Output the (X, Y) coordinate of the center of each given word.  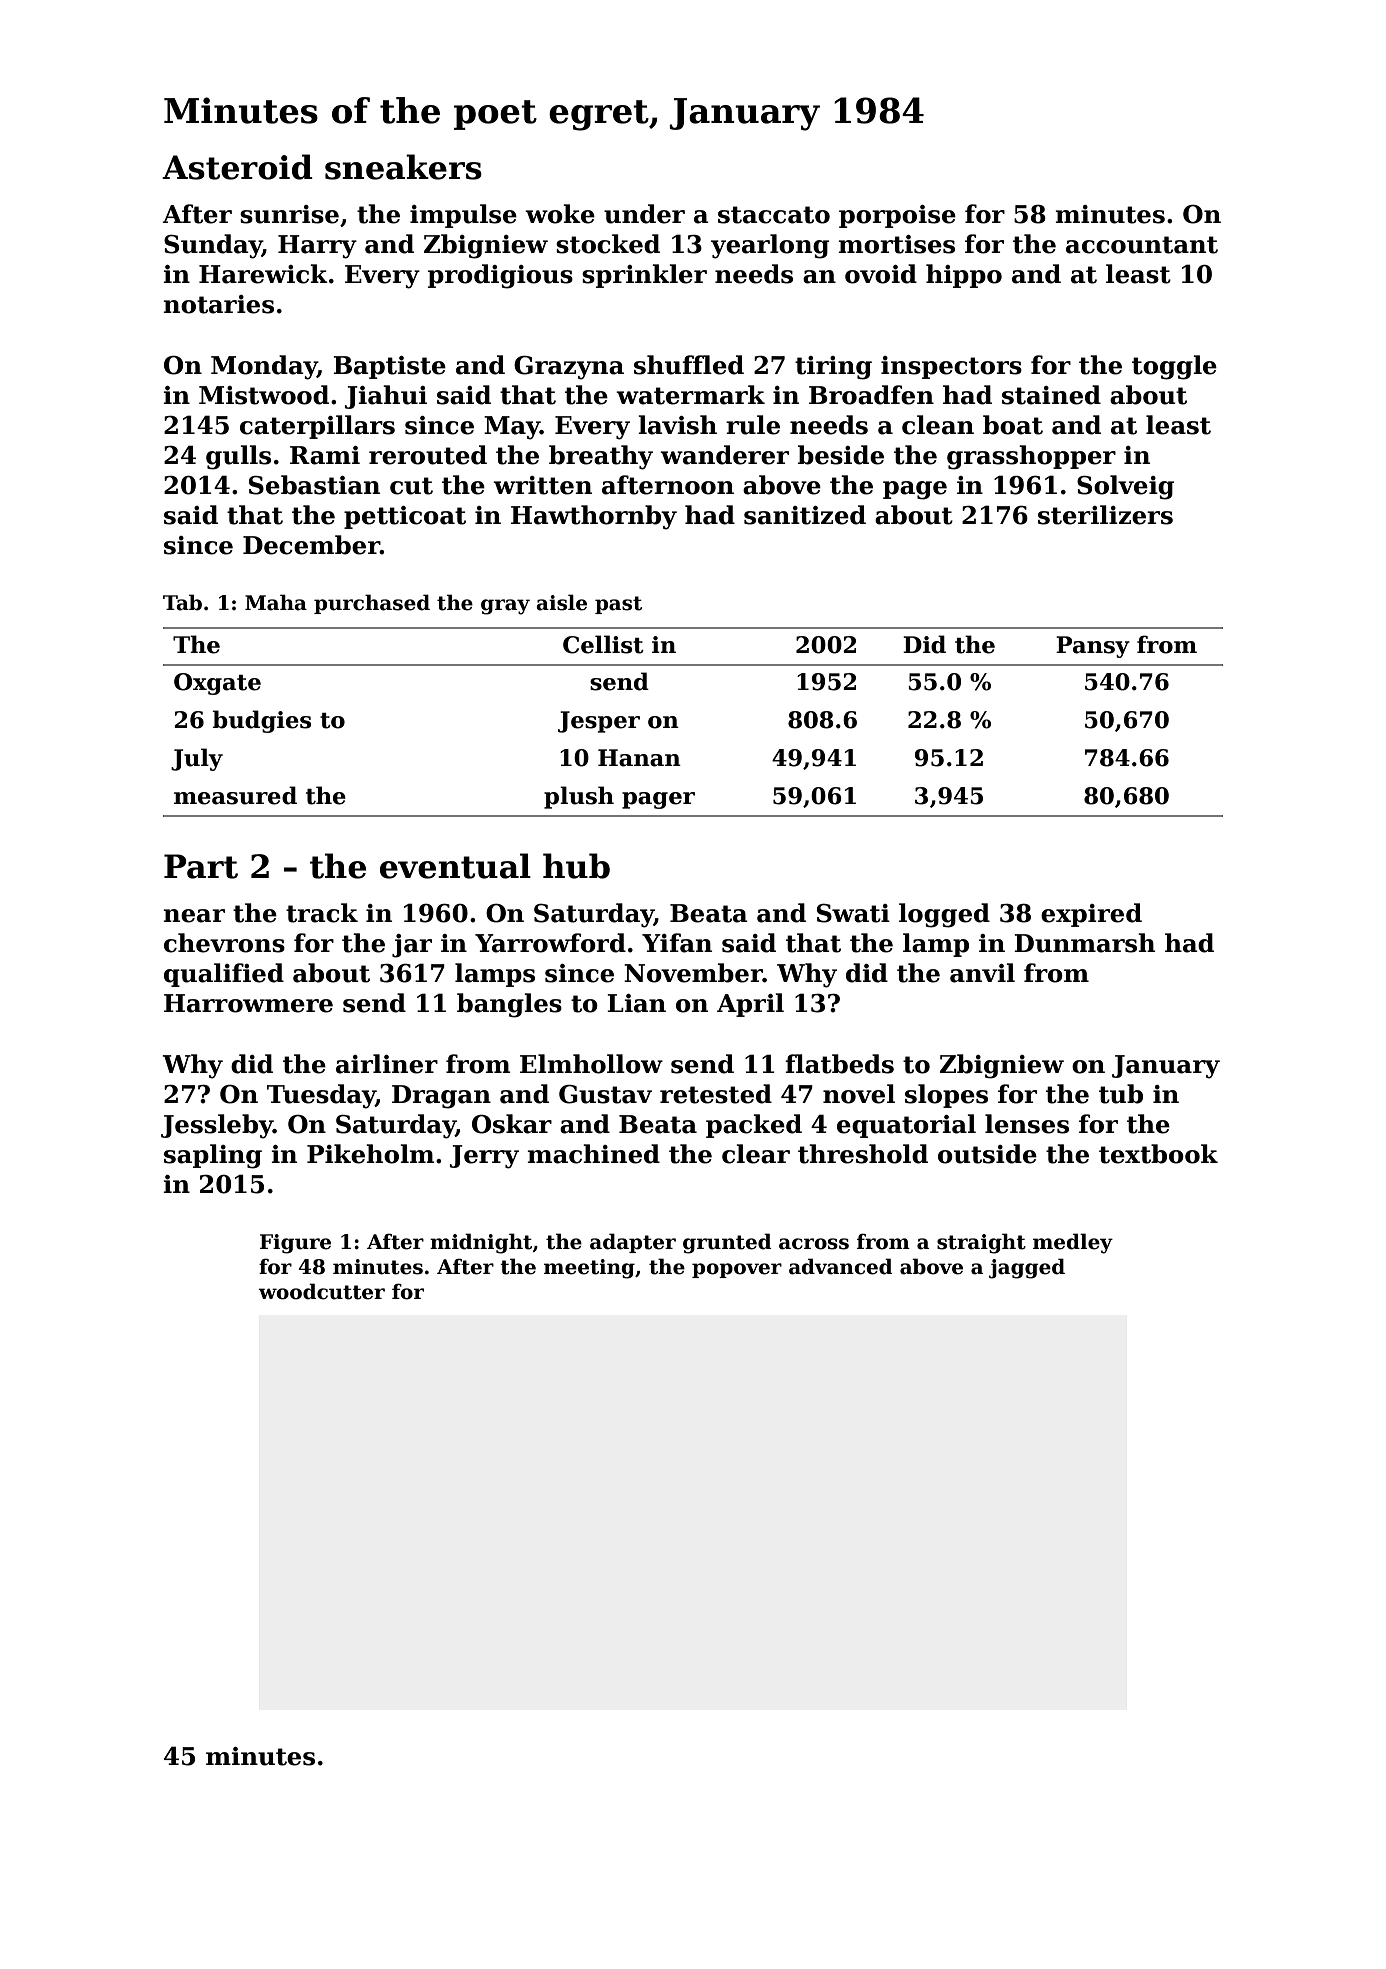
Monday (264, 367)
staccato (774, 215)
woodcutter (321, 1291)
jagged (1027, 1268)
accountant (1142, 245)
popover (737, 1270)
